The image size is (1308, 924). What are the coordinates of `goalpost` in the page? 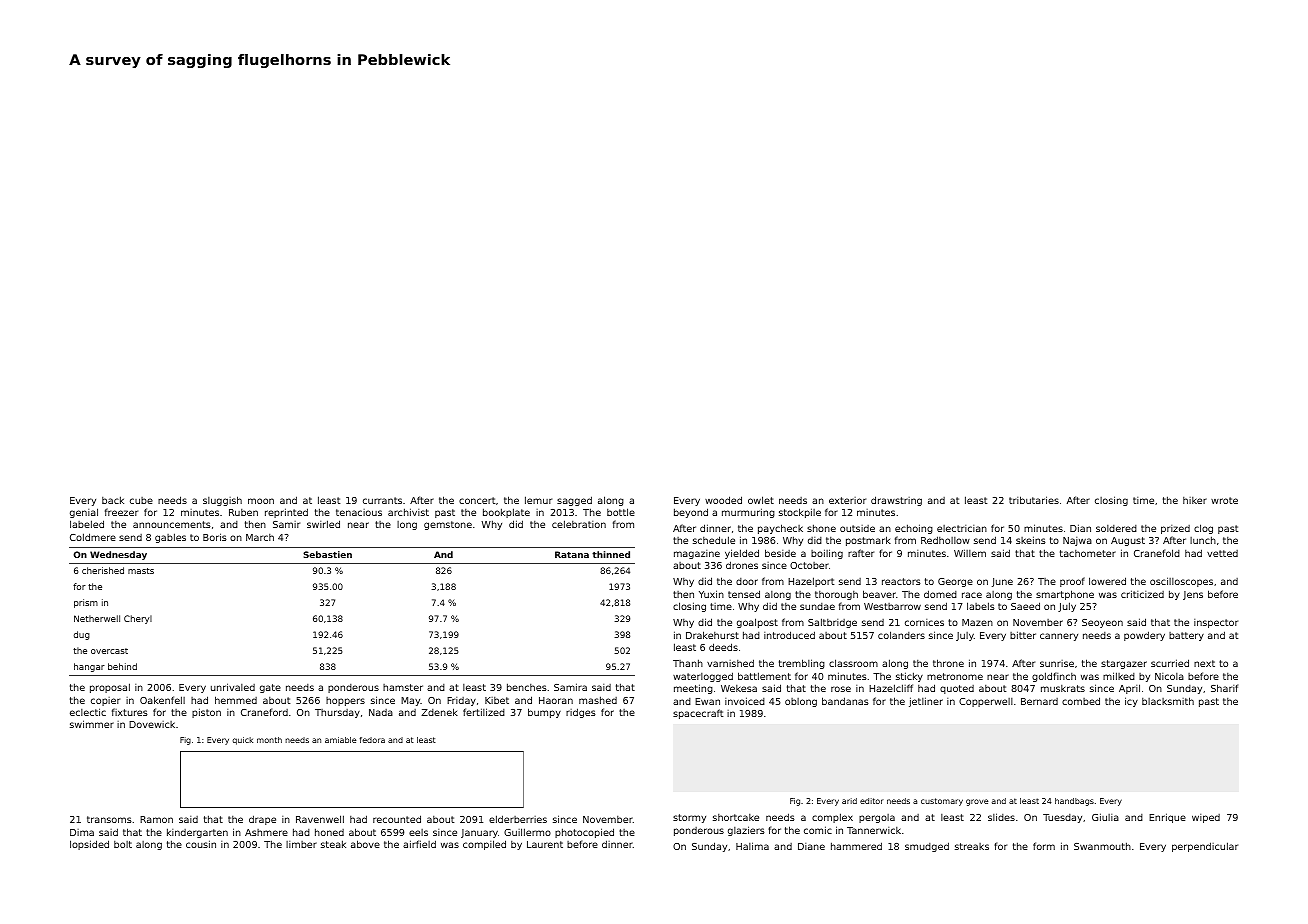 It's located at (757, 623).
